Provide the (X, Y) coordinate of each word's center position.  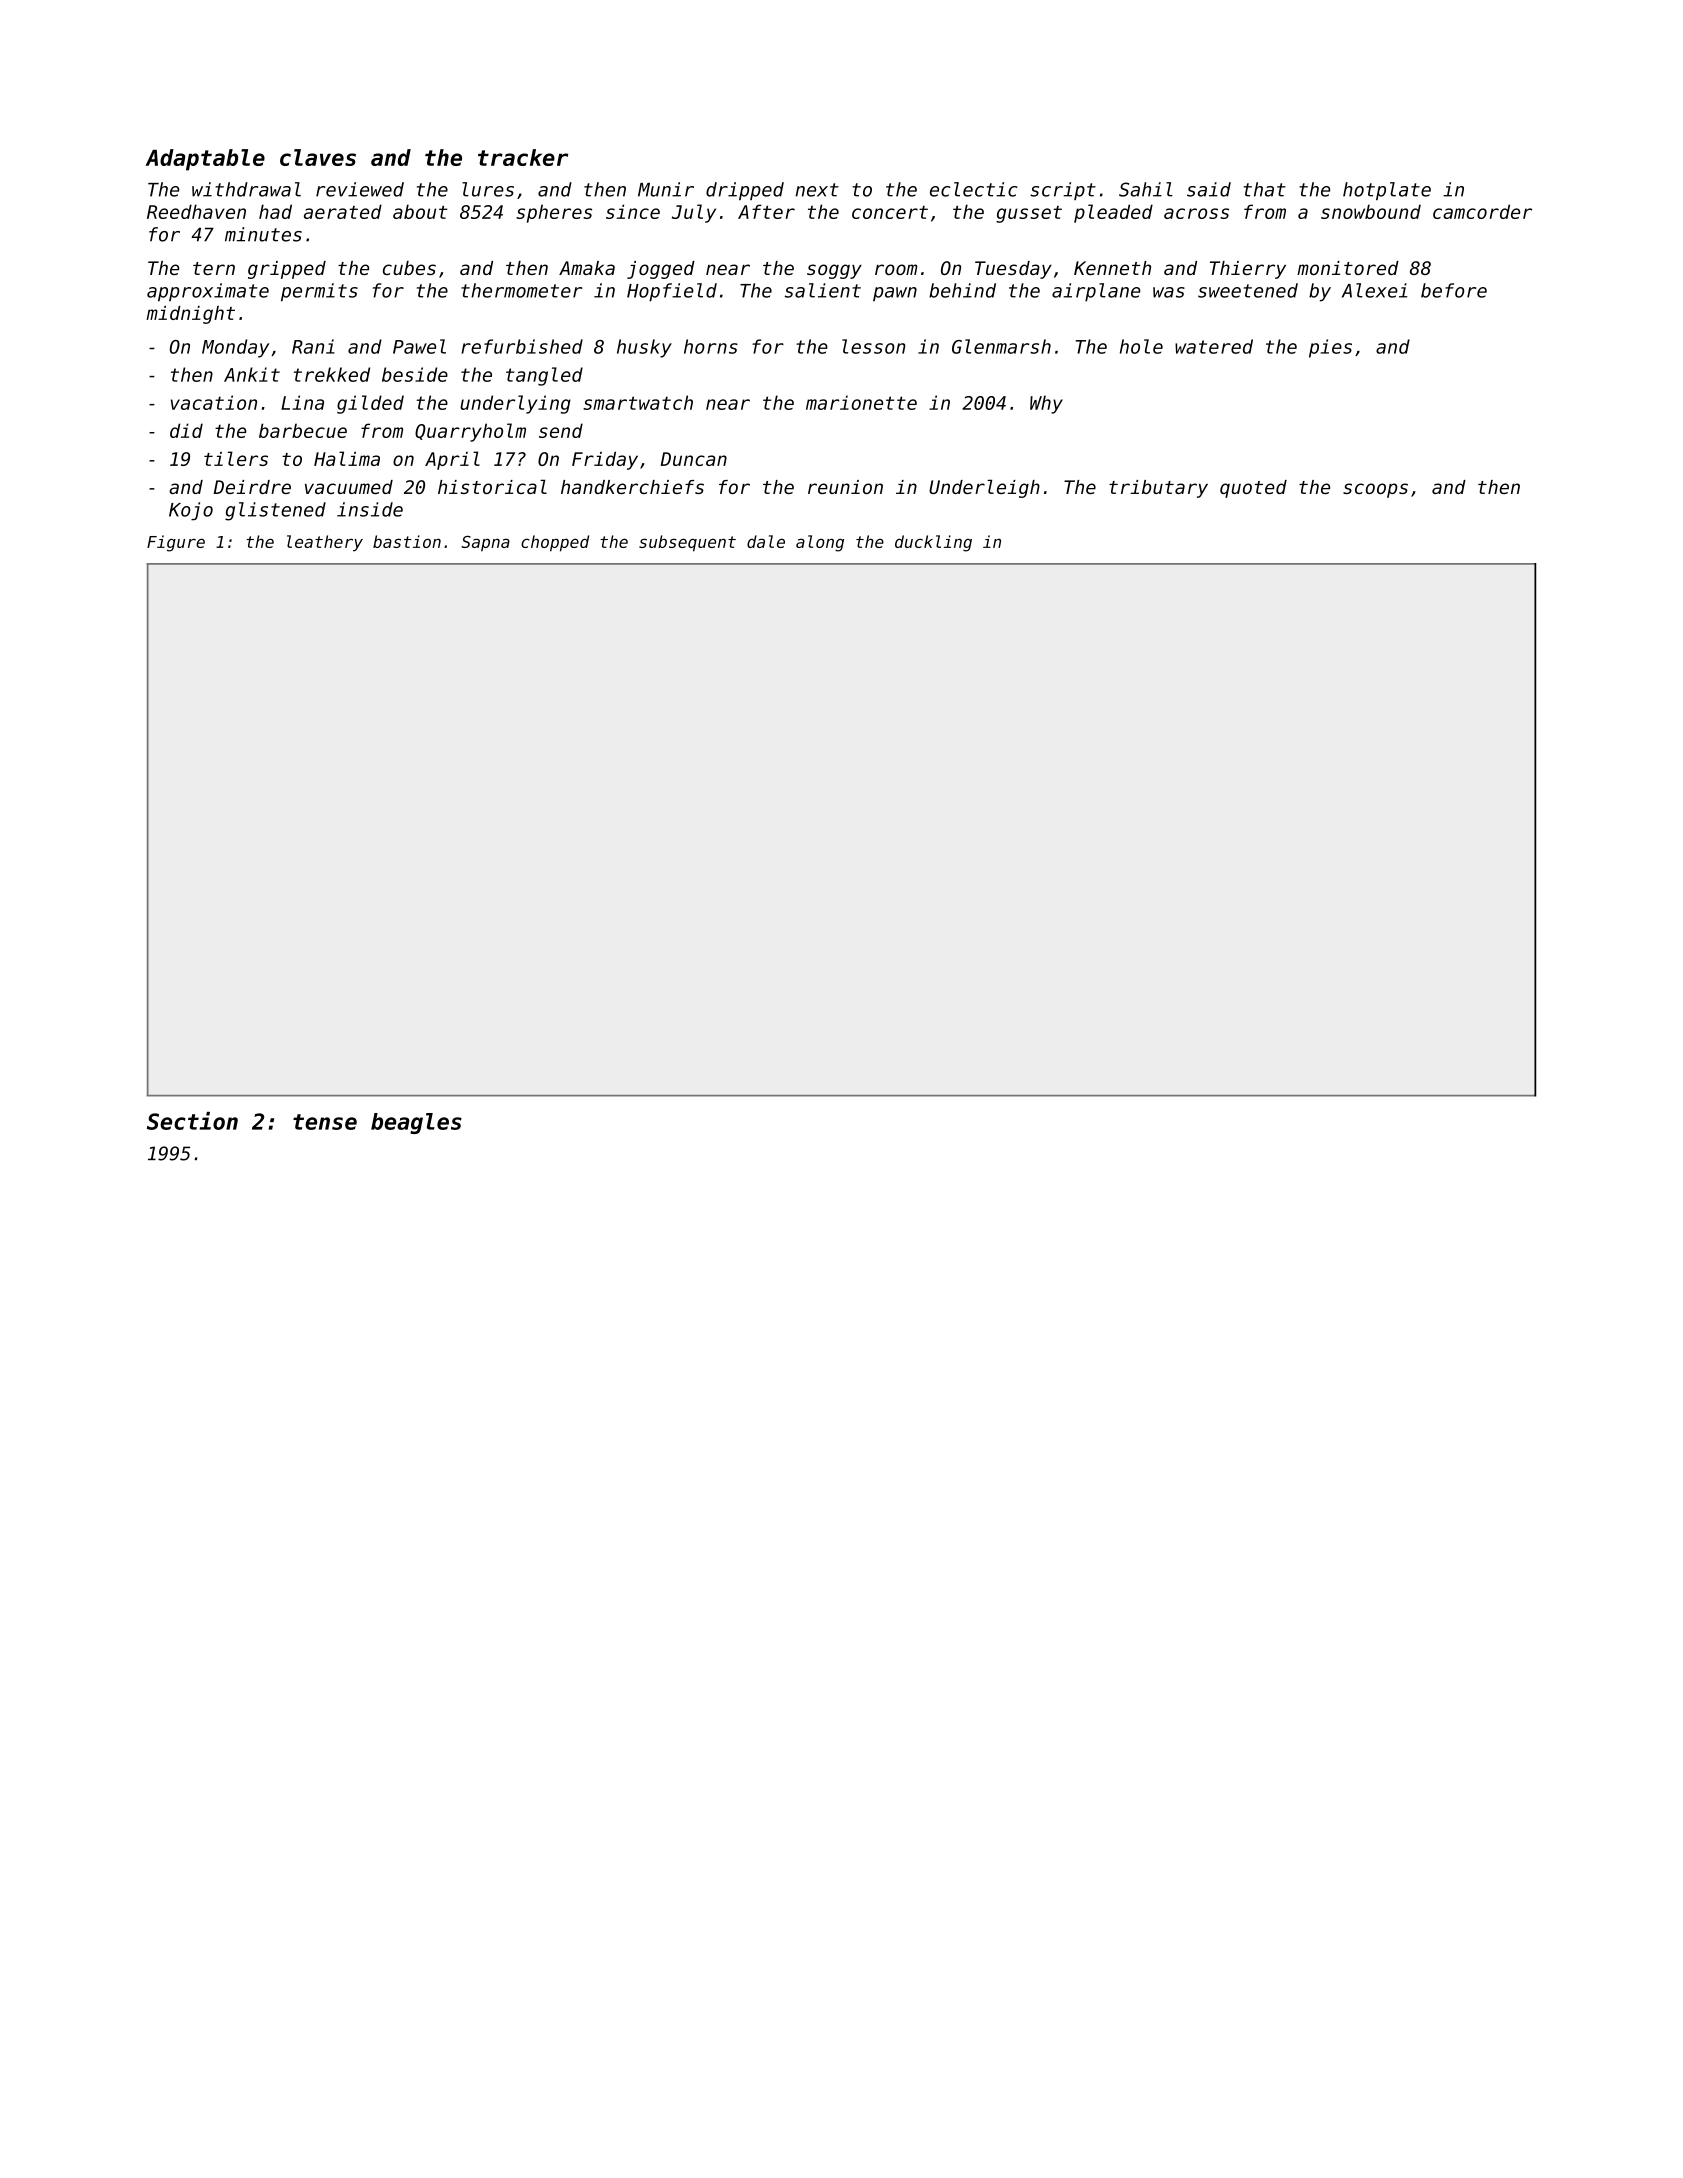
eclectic (974, 189)
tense (325, 1122)
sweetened (1248, 290)
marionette (861, 402)
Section (192, 1121)
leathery (325, 543)
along (820, 543)
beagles (416, 1123)
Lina (302, 402)
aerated (343, 211)
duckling (933, 543)
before (1454, 290)
